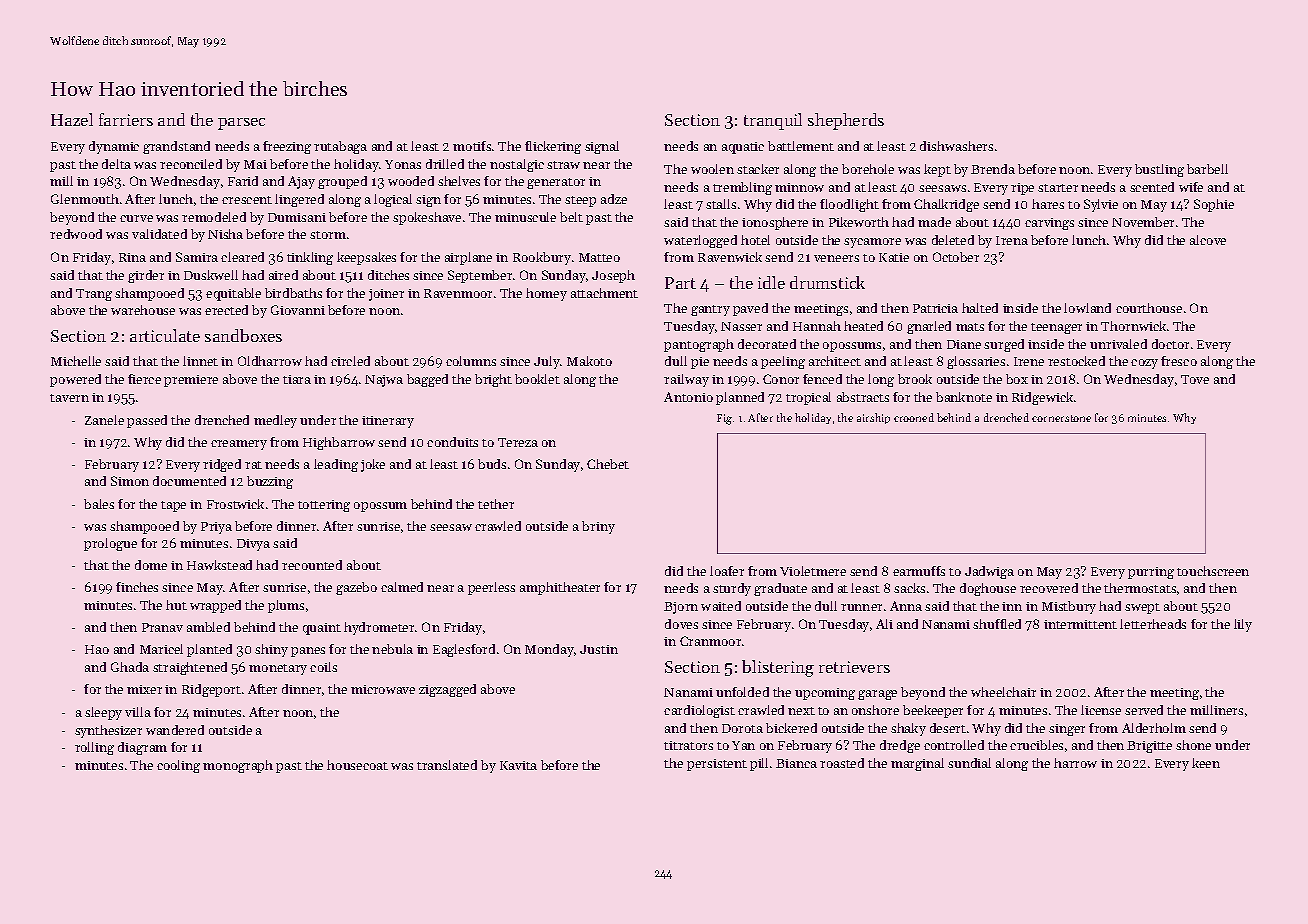 The width and height of the screenshot is (1308, 924). Describe the element at coordinates (1213, 571) in the screenshot. I see `touchscreen` at that location.
